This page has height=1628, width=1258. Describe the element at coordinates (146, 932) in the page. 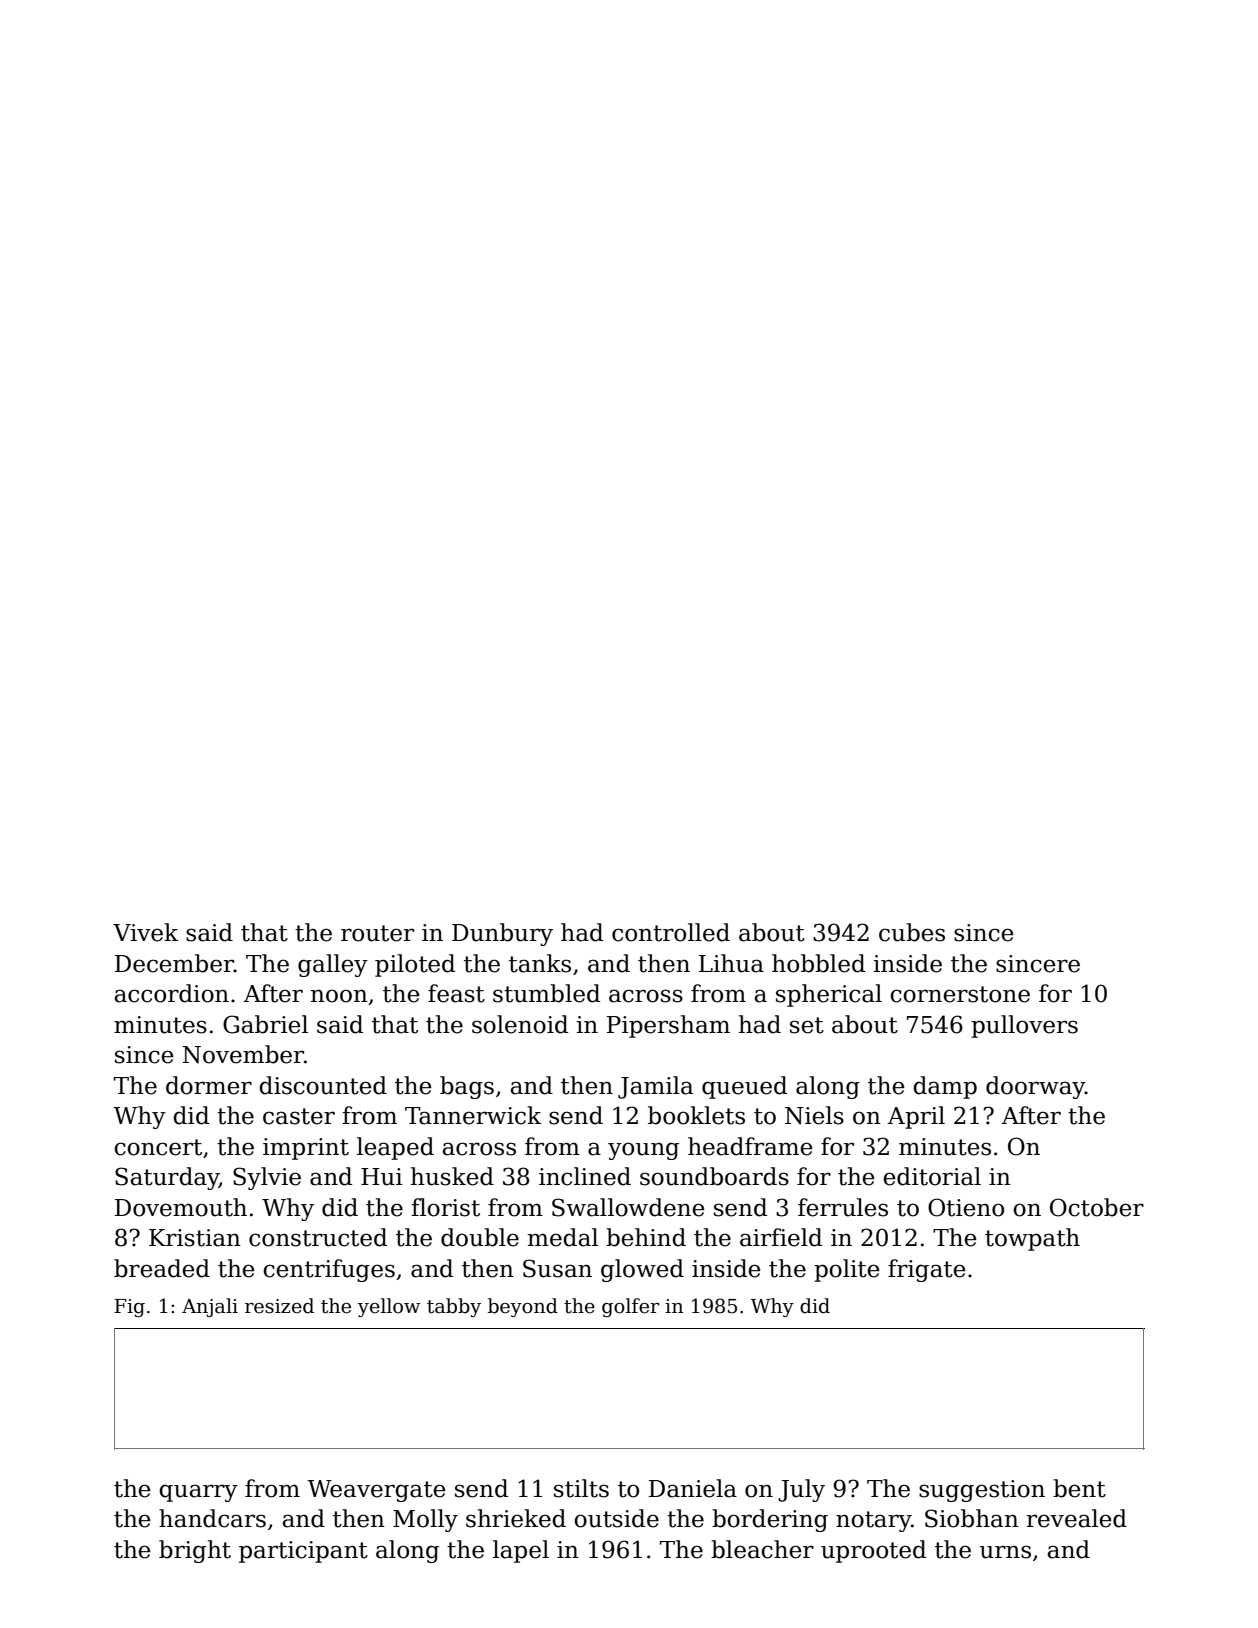

I see `Vivek` at that location.
